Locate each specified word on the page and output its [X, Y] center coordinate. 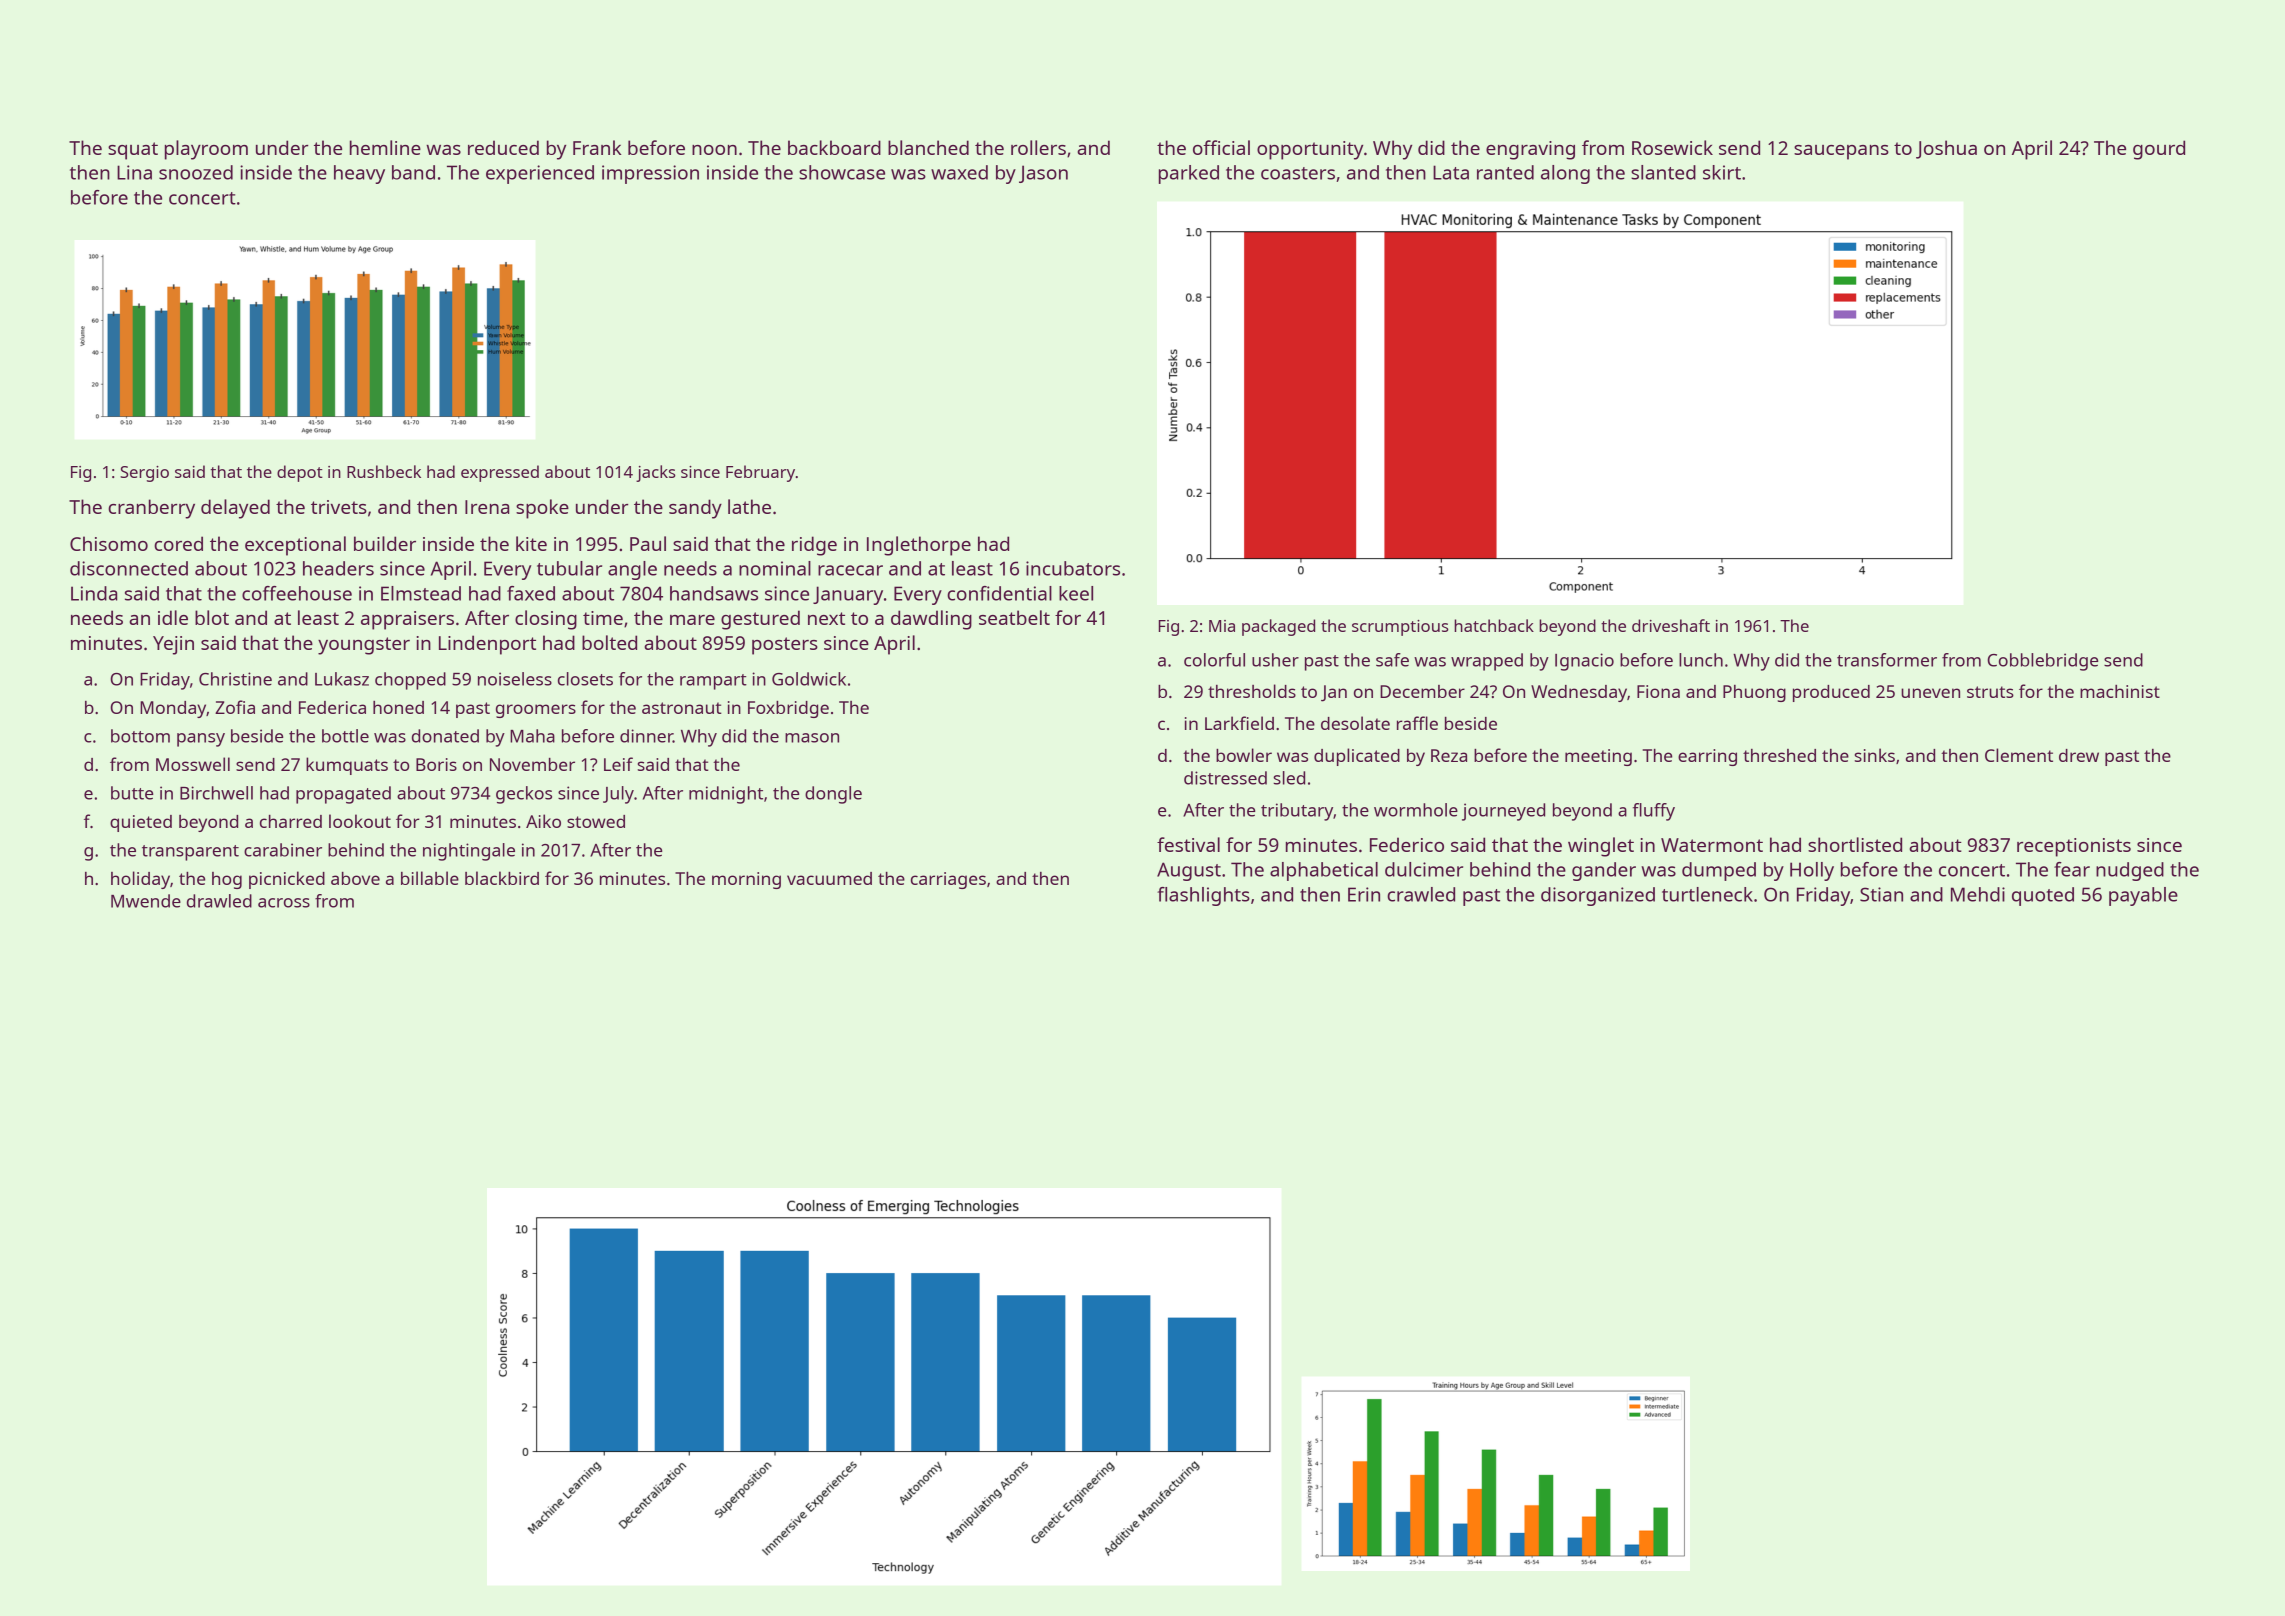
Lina [134, 172]
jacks [656, 473]
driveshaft [1671, 625]
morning [746, 880]
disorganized [1598, 896]
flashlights [1203, 896]
